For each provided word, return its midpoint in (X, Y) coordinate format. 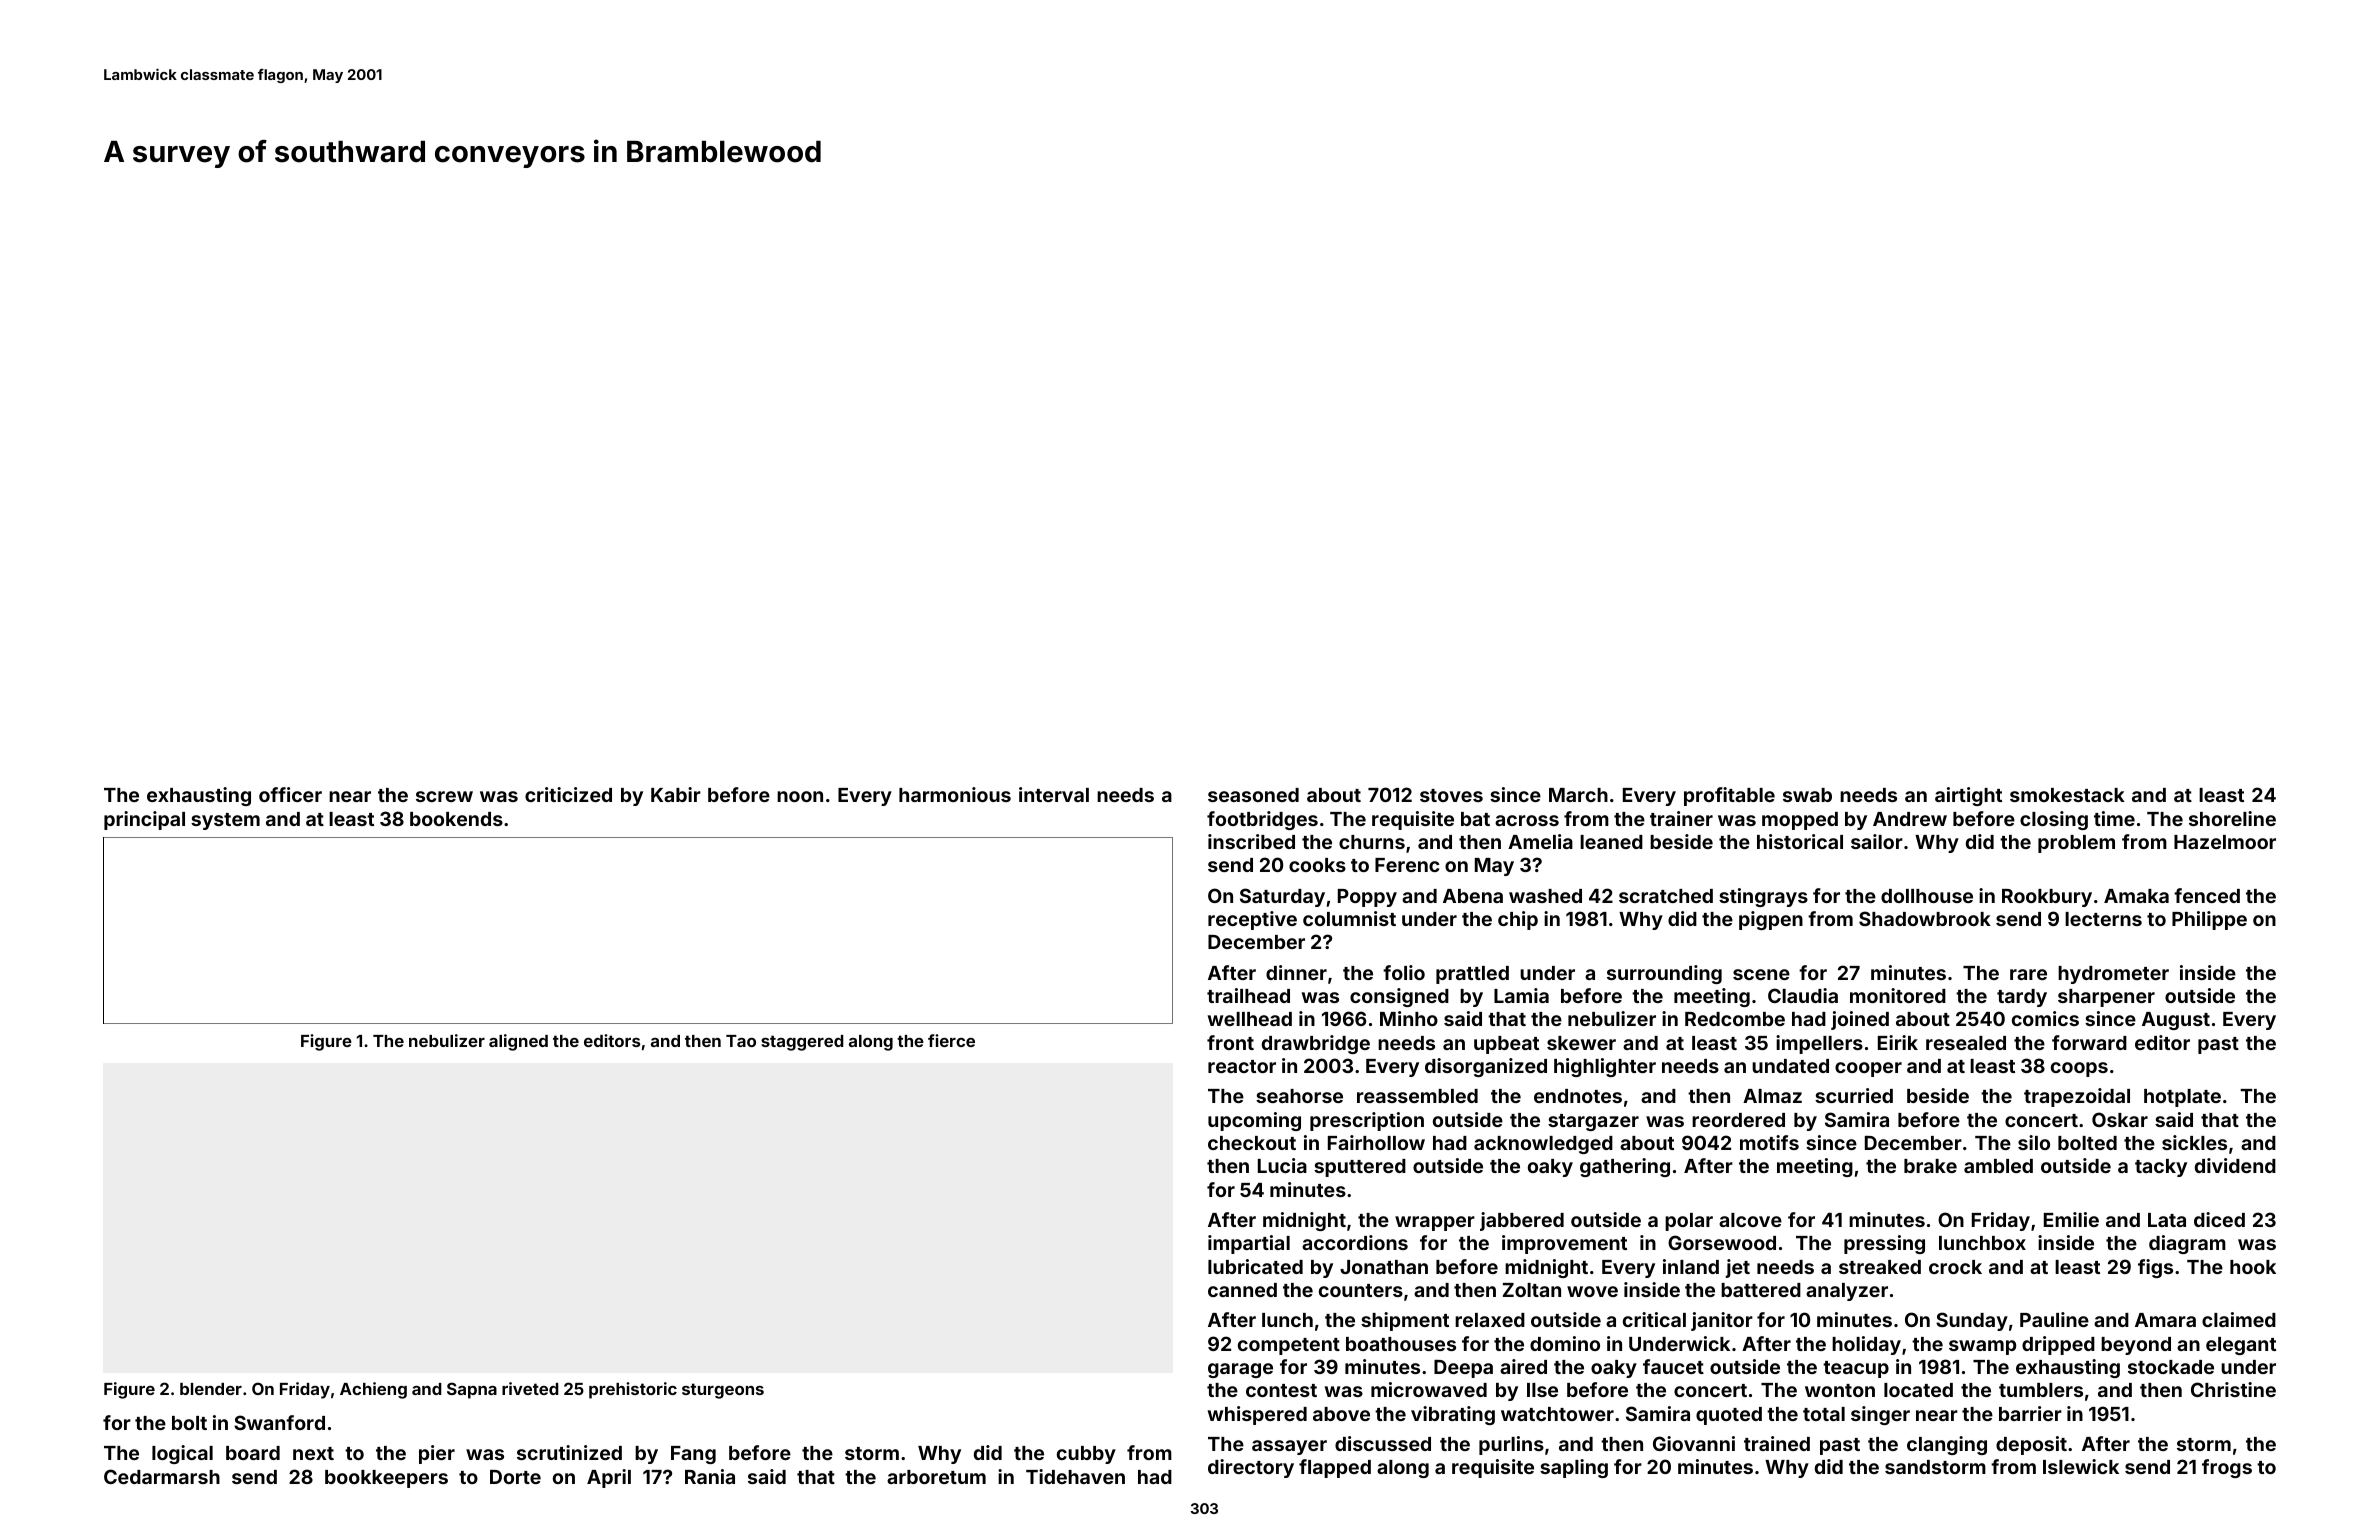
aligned (518, 1042)
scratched (1666, 896)
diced (2219, 1219)
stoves (1451, 795)
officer (290, 794)
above (1341, 1414)
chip (1518, 920)
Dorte (515, 1476)
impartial (1249, 1244)
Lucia (1282, 1165)
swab (1807, 795)
